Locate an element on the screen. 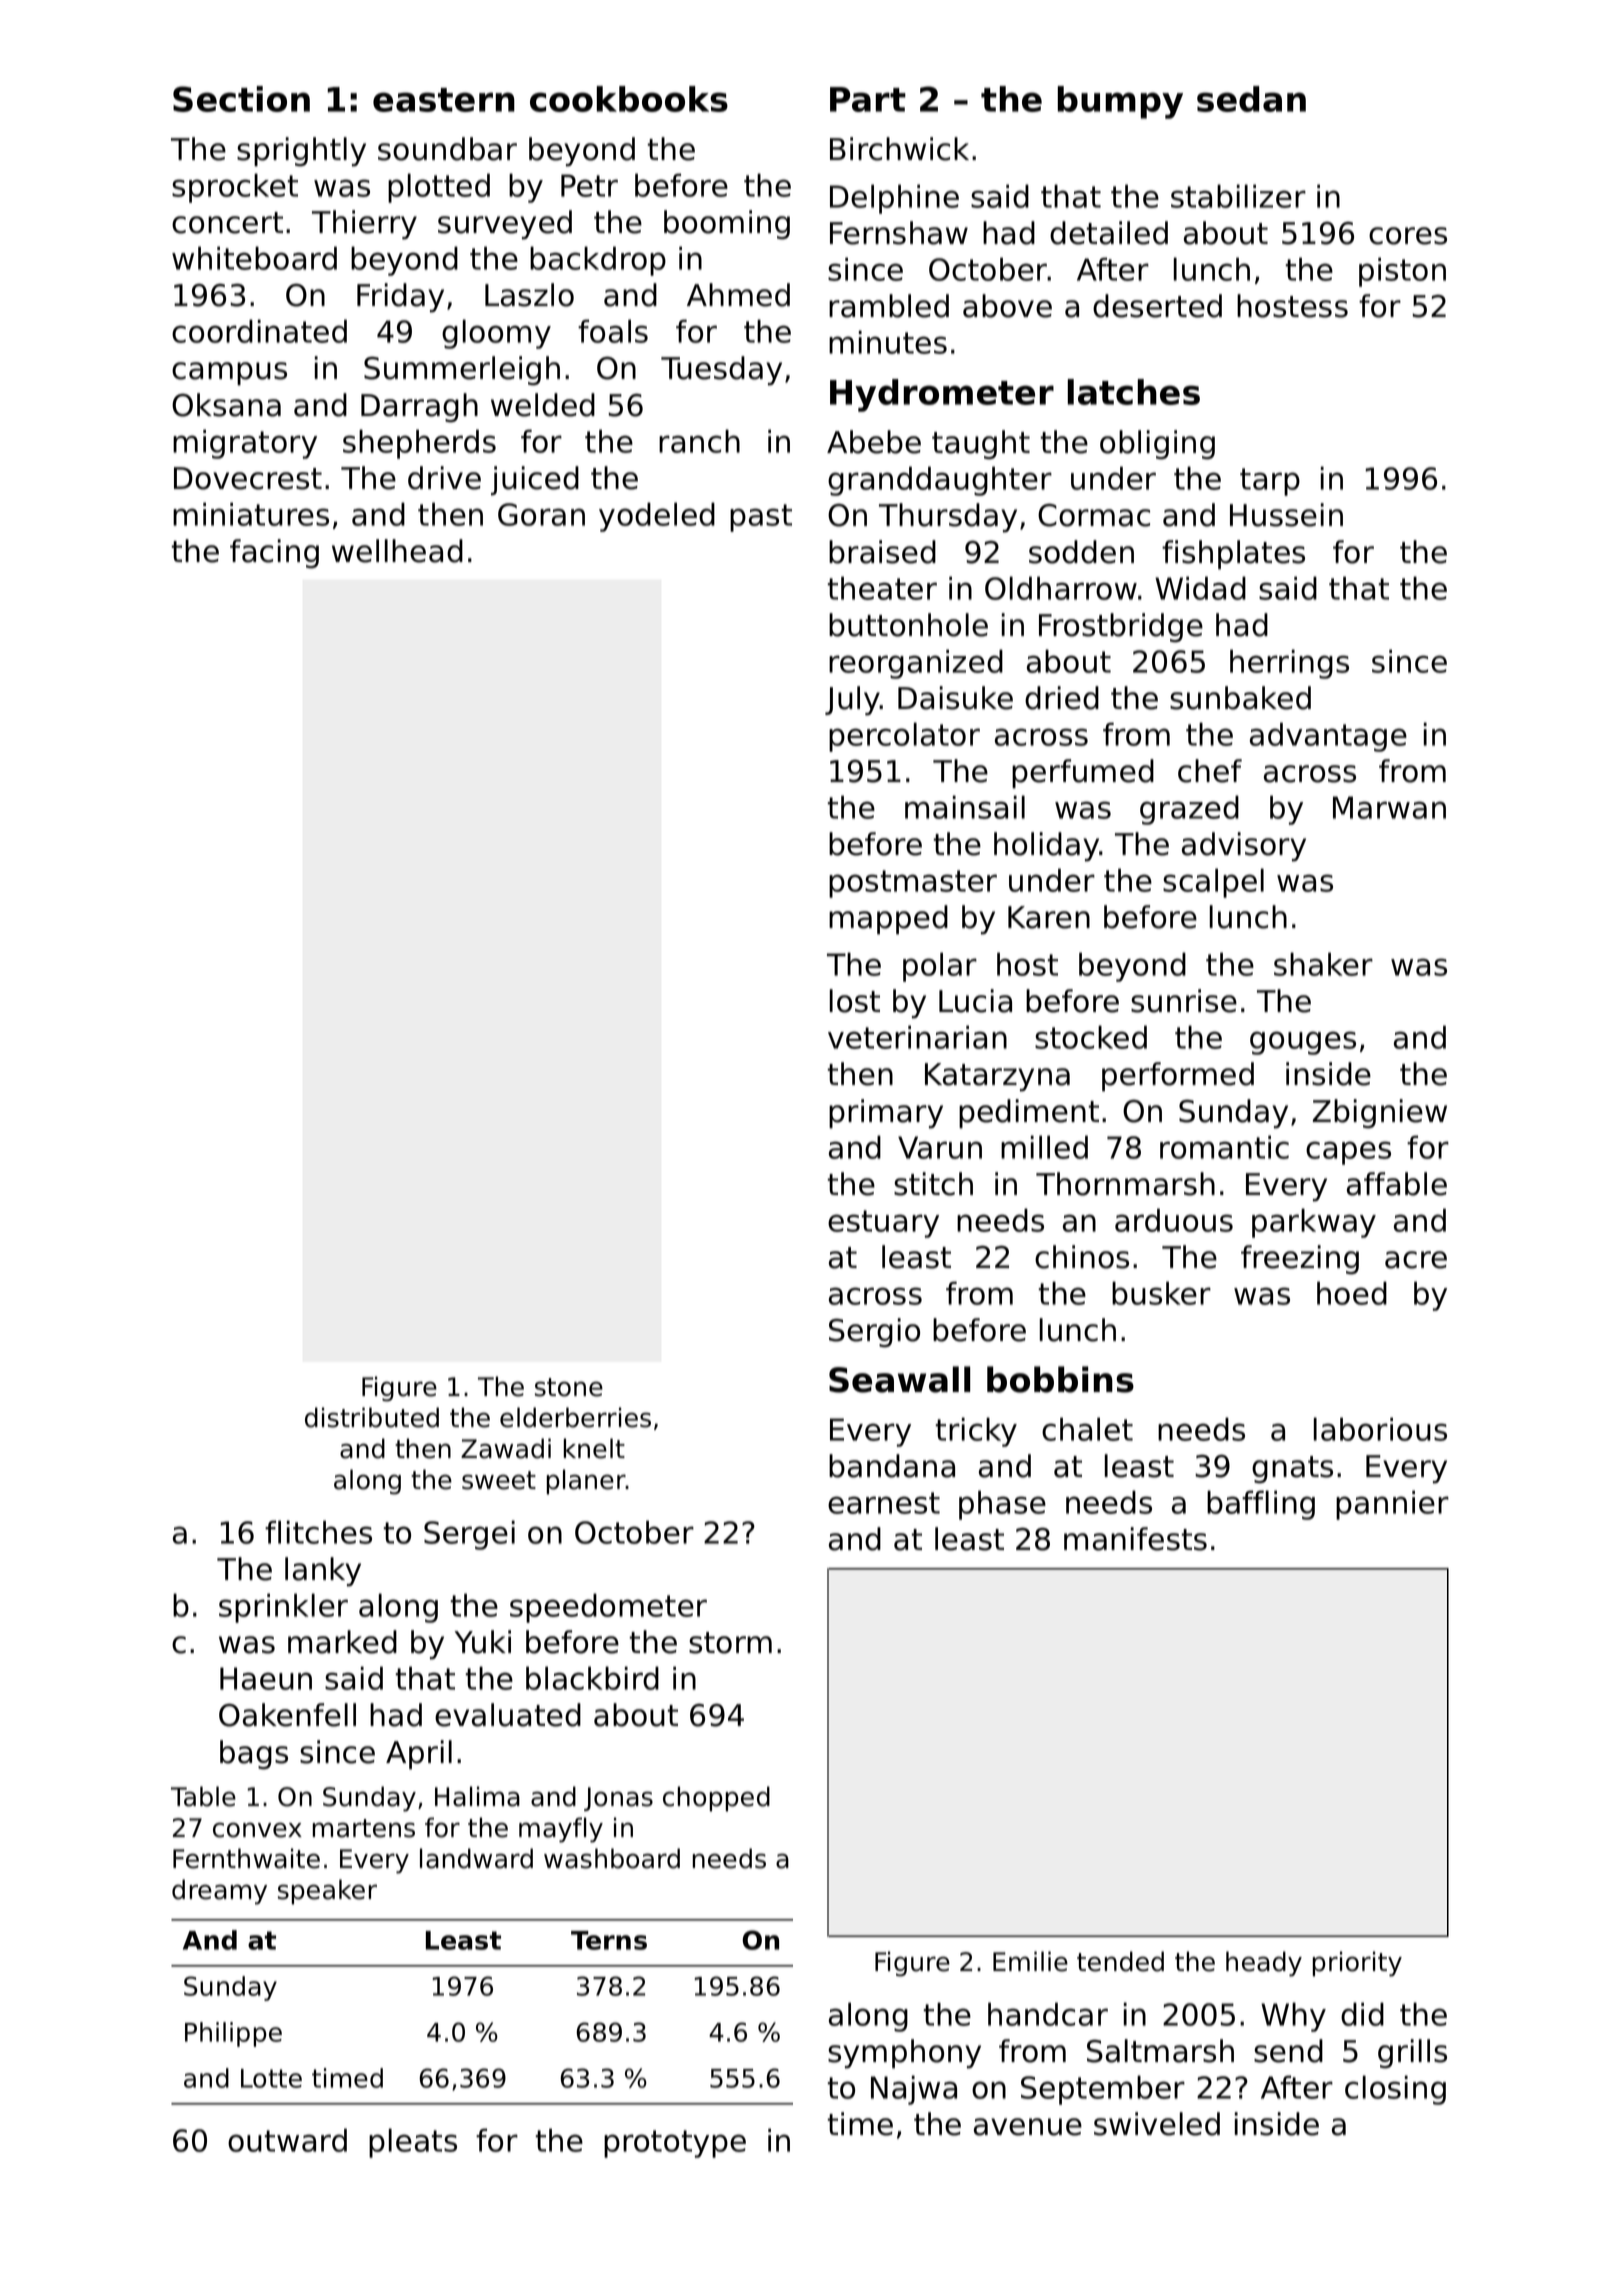 This screenshot has height=2292, width=1620. herrings is located at coordinates (1289, 664).
